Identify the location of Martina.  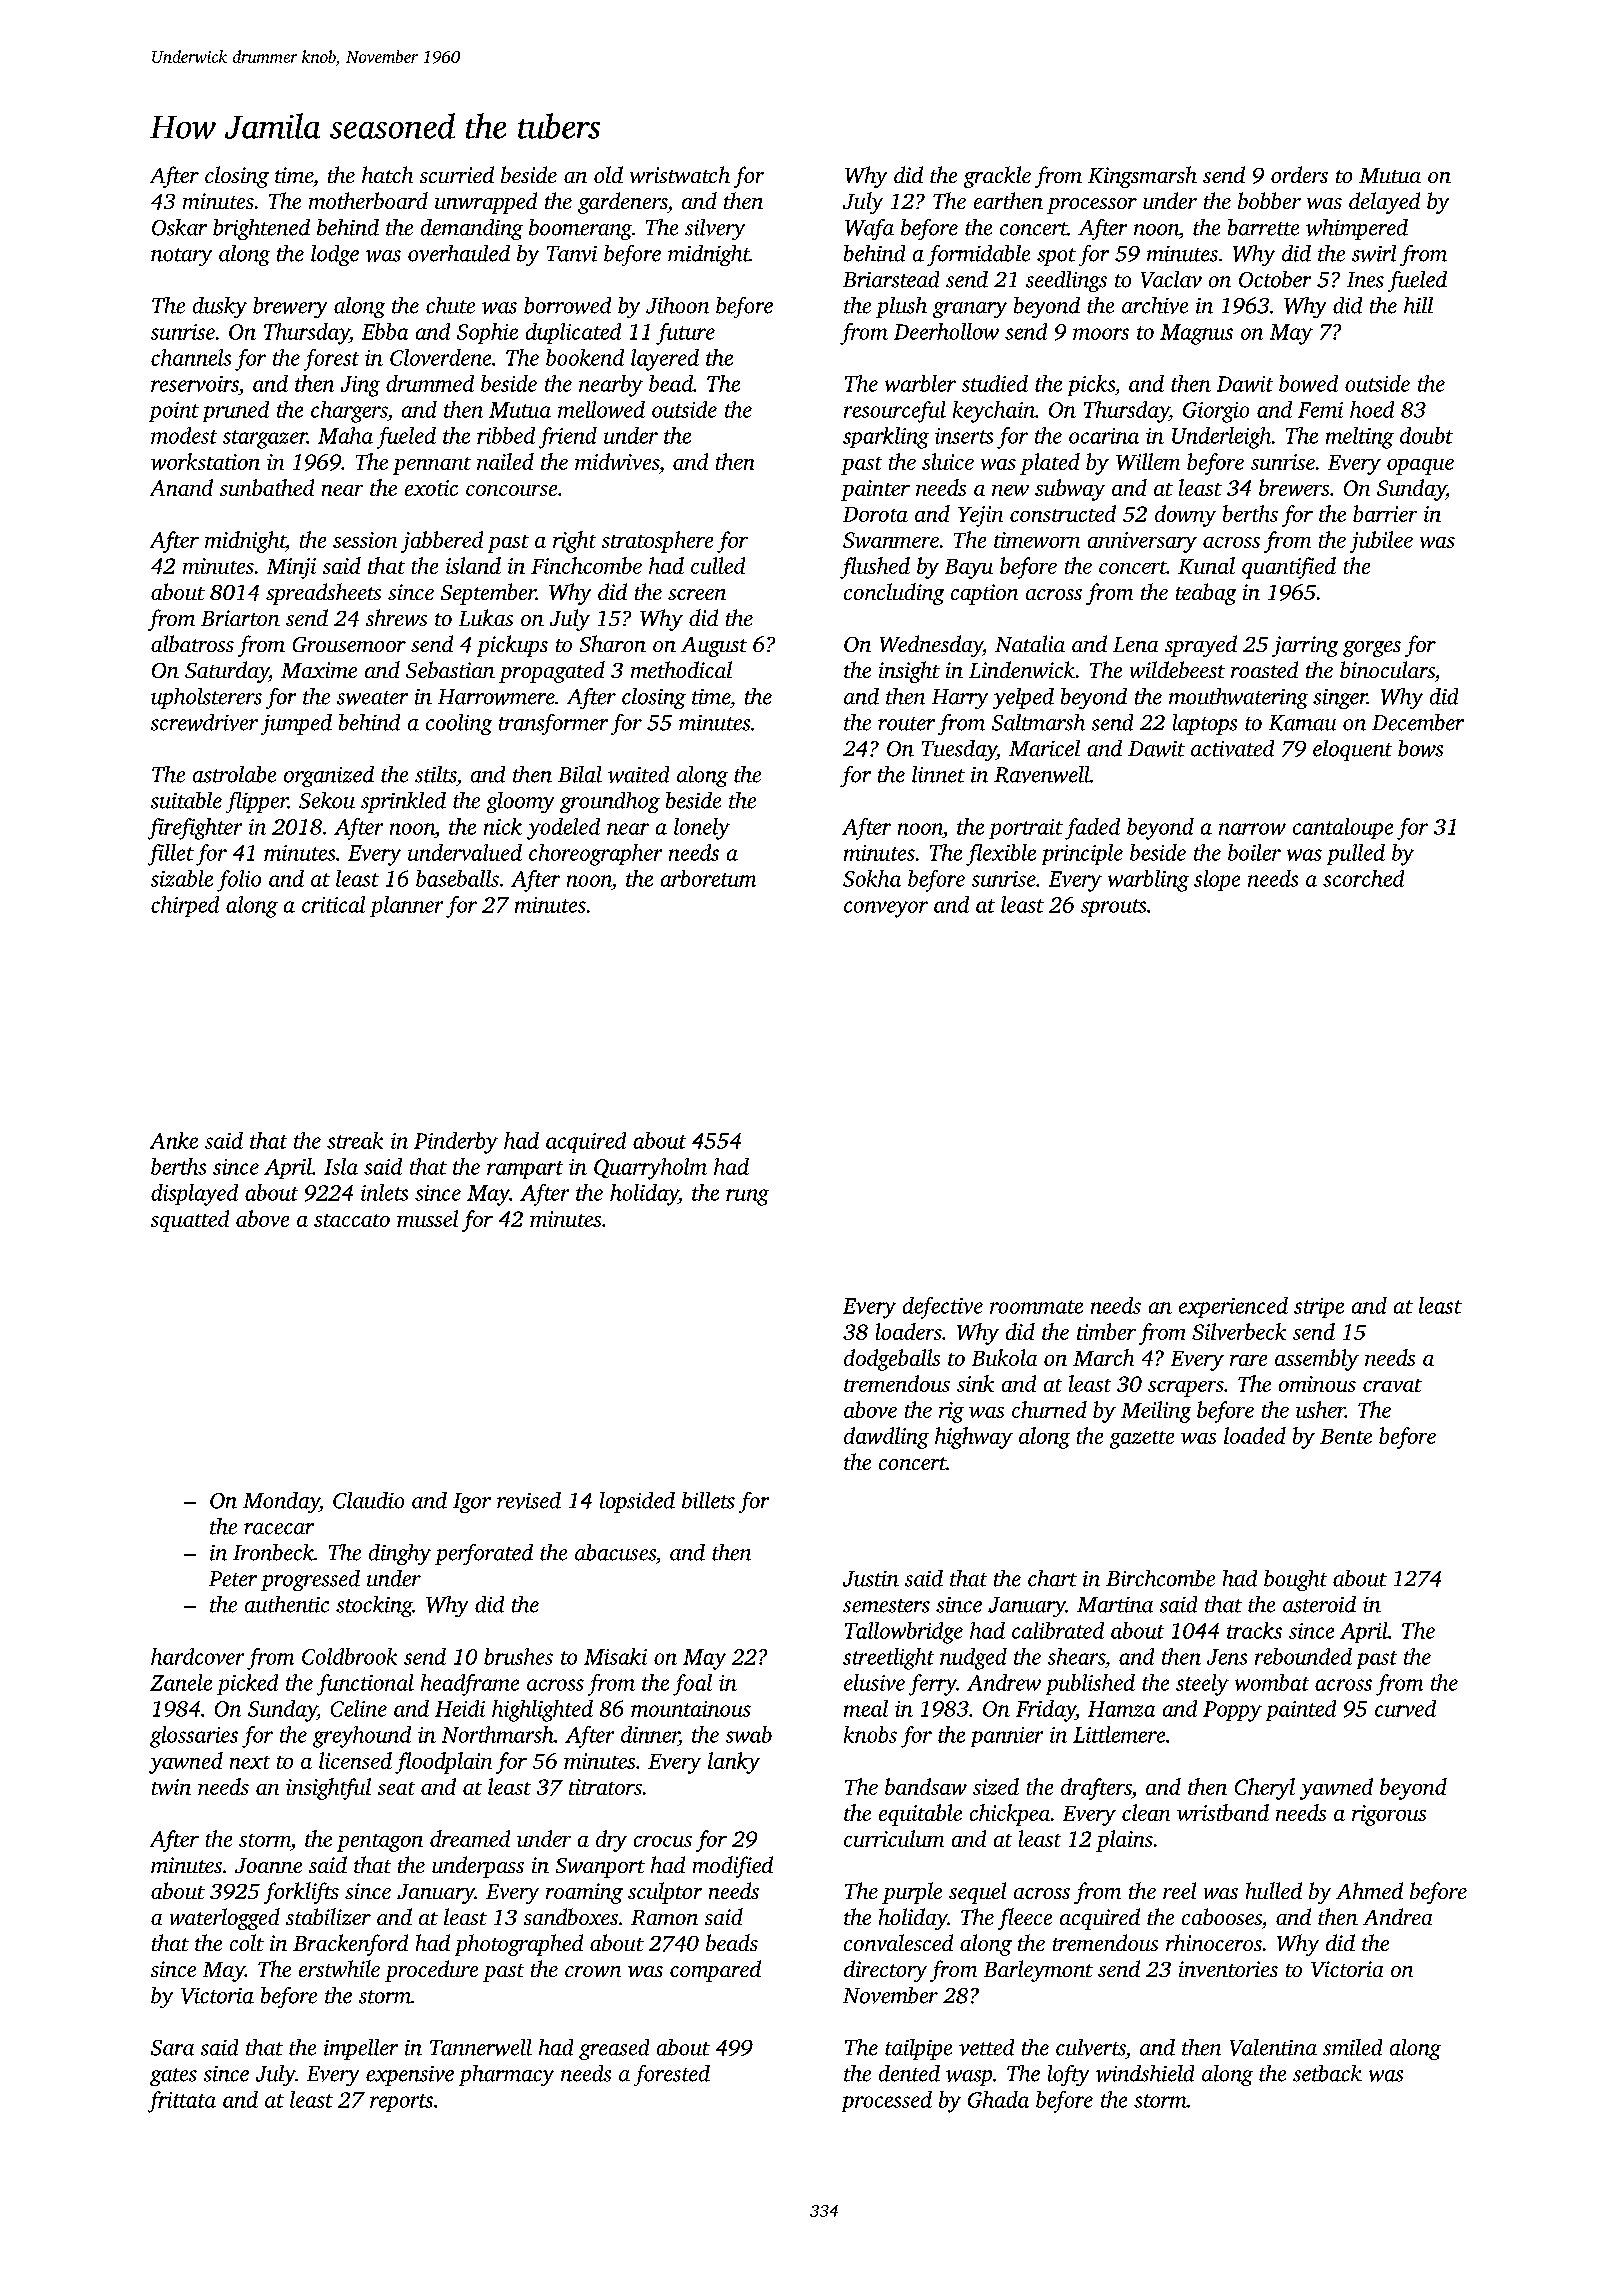
(1115, 1605).
